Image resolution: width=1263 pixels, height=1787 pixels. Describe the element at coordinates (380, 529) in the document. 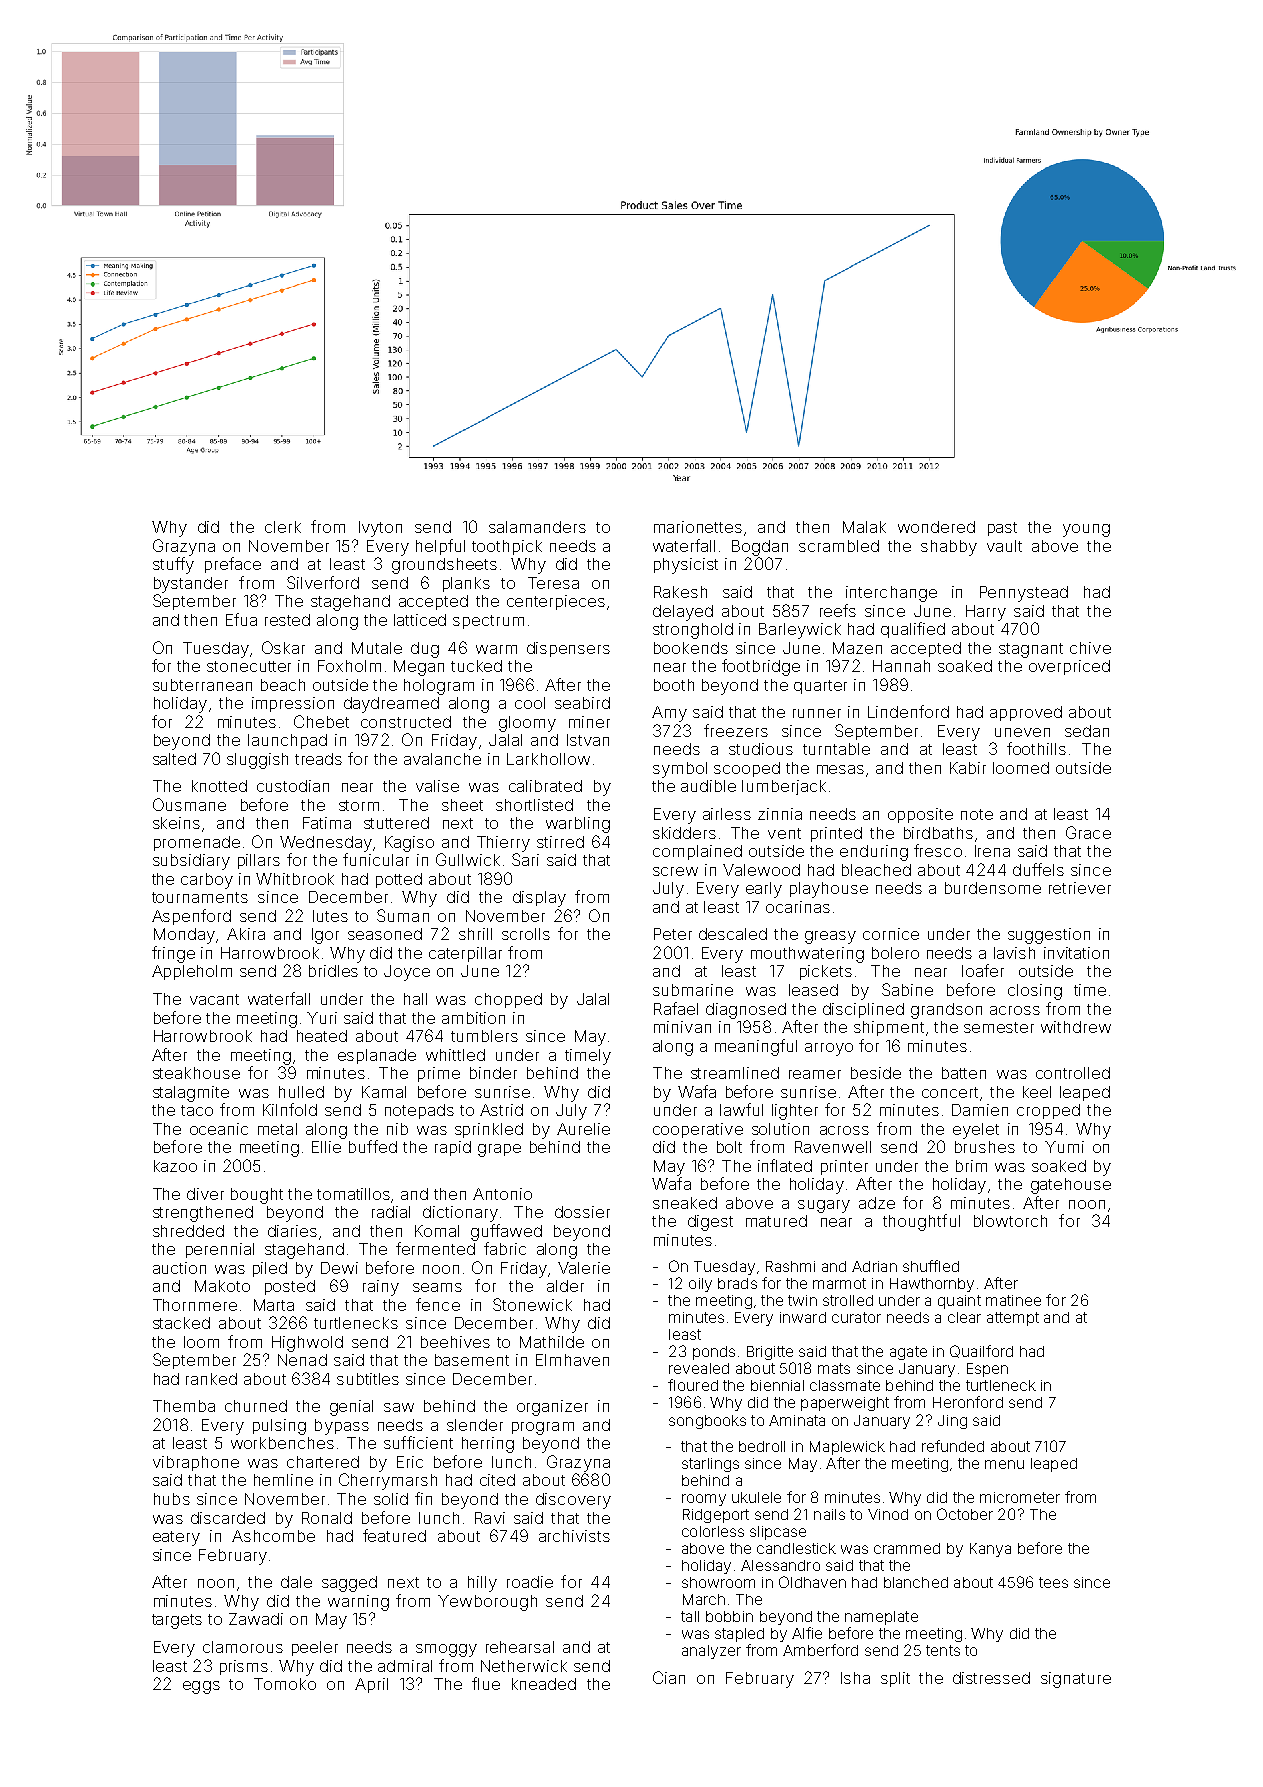

I see `Ivyton` at that location.
